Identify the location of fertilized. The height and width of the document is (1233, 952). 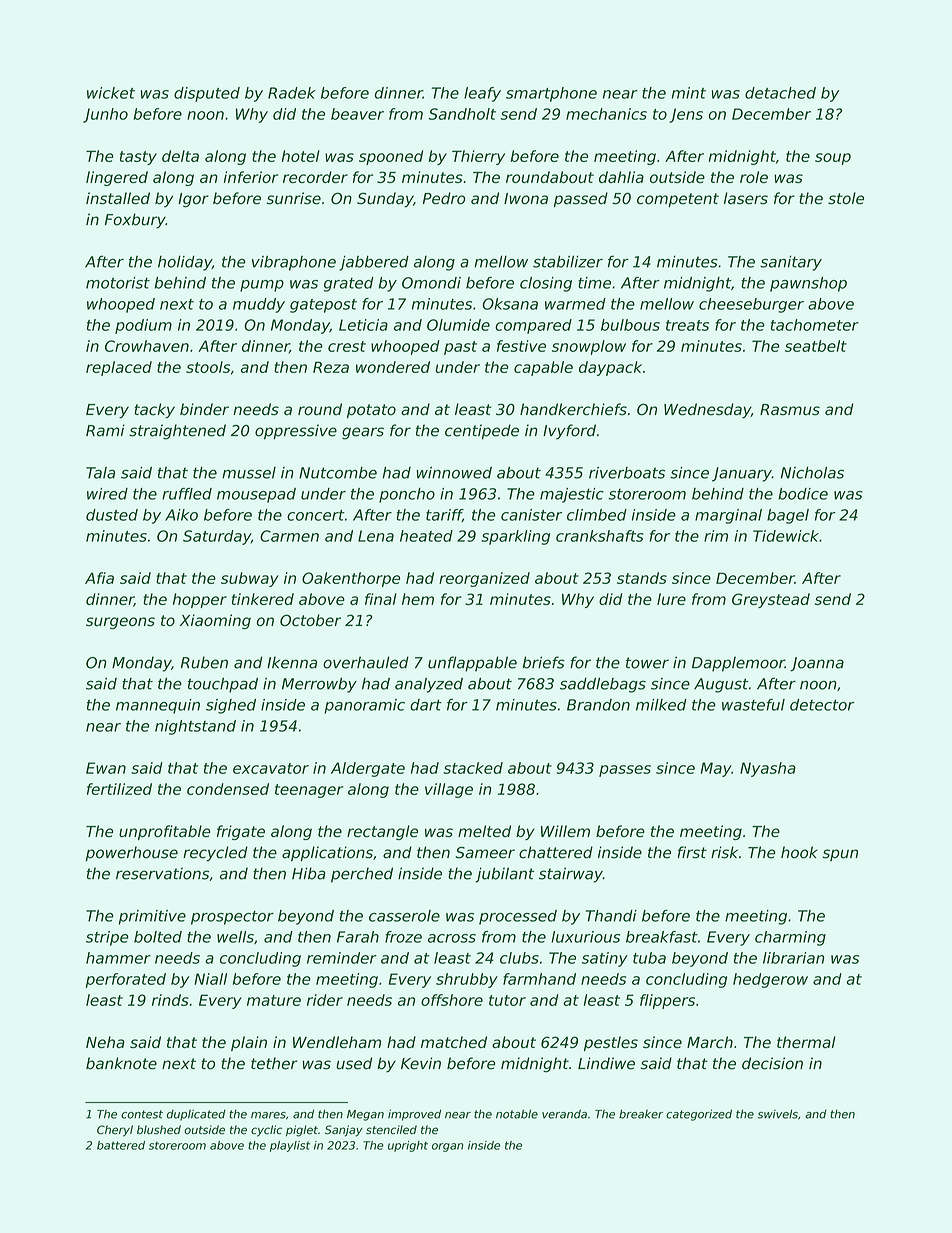
(119, 789).
